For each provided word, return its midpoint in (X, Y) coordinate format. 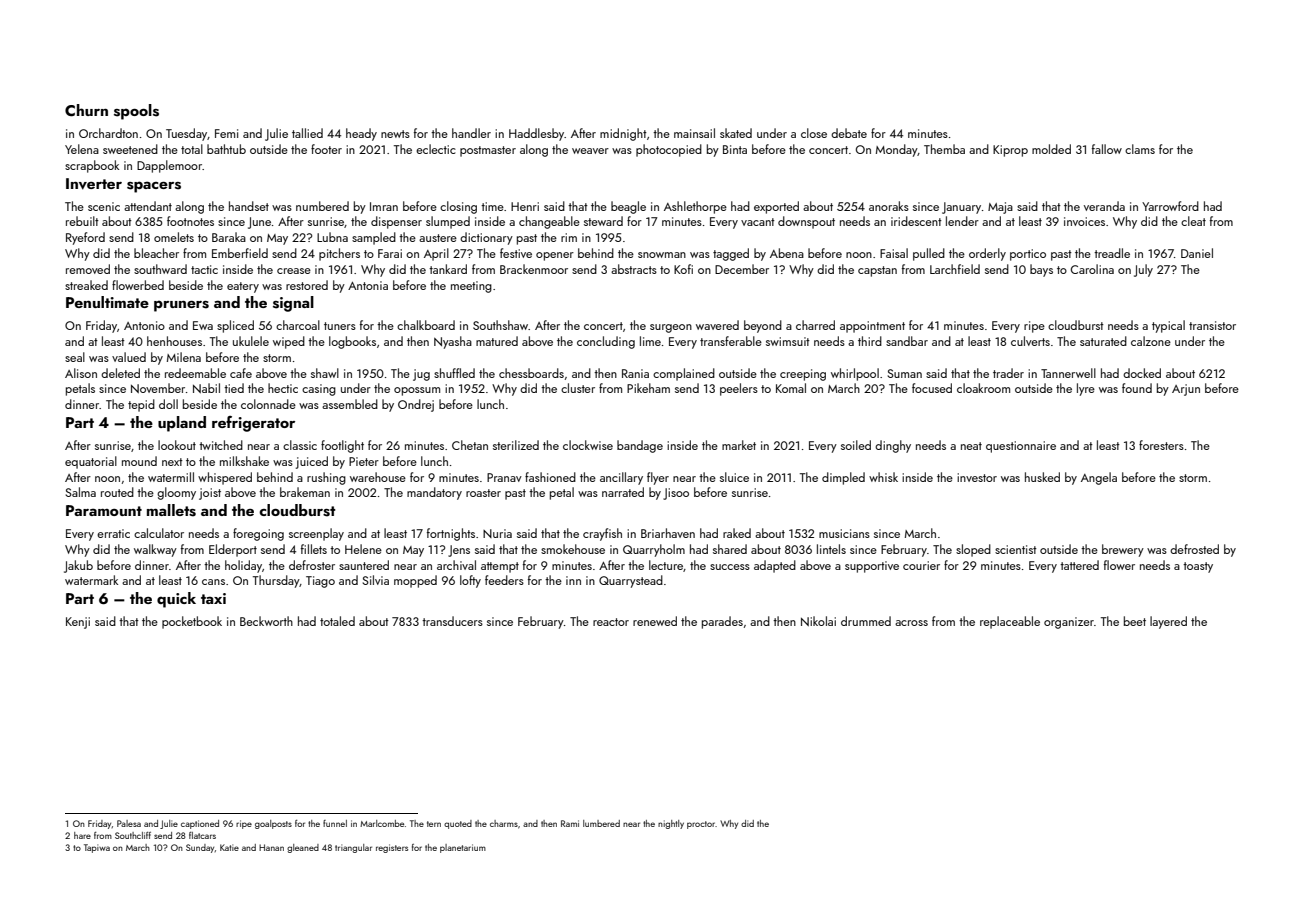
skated (736, 133)
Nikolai (818, 621)
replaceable (1010, 622)
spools (136, 112)
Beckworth (266, 621)
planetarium (463, 848)
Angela (1099, 478)
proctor (701, 825)
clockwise (588, 445)
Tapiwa (97, 848)
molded (1051, 149)
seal (75, 357)
